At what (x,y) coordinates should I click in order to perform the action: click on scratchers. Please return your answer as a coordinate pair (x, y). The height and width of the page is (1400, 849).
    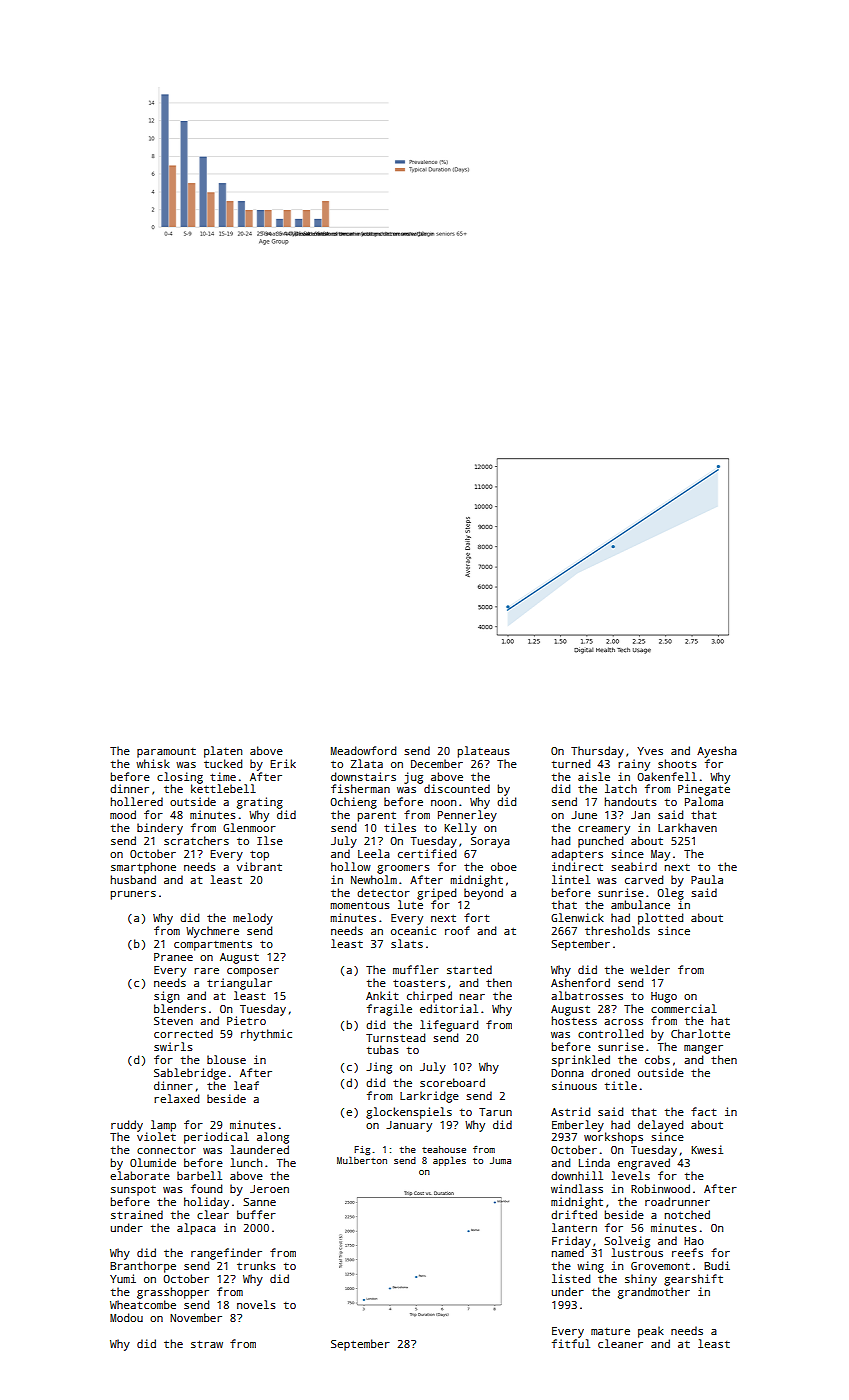
    Looking at the image, I should click on (196, 840).
